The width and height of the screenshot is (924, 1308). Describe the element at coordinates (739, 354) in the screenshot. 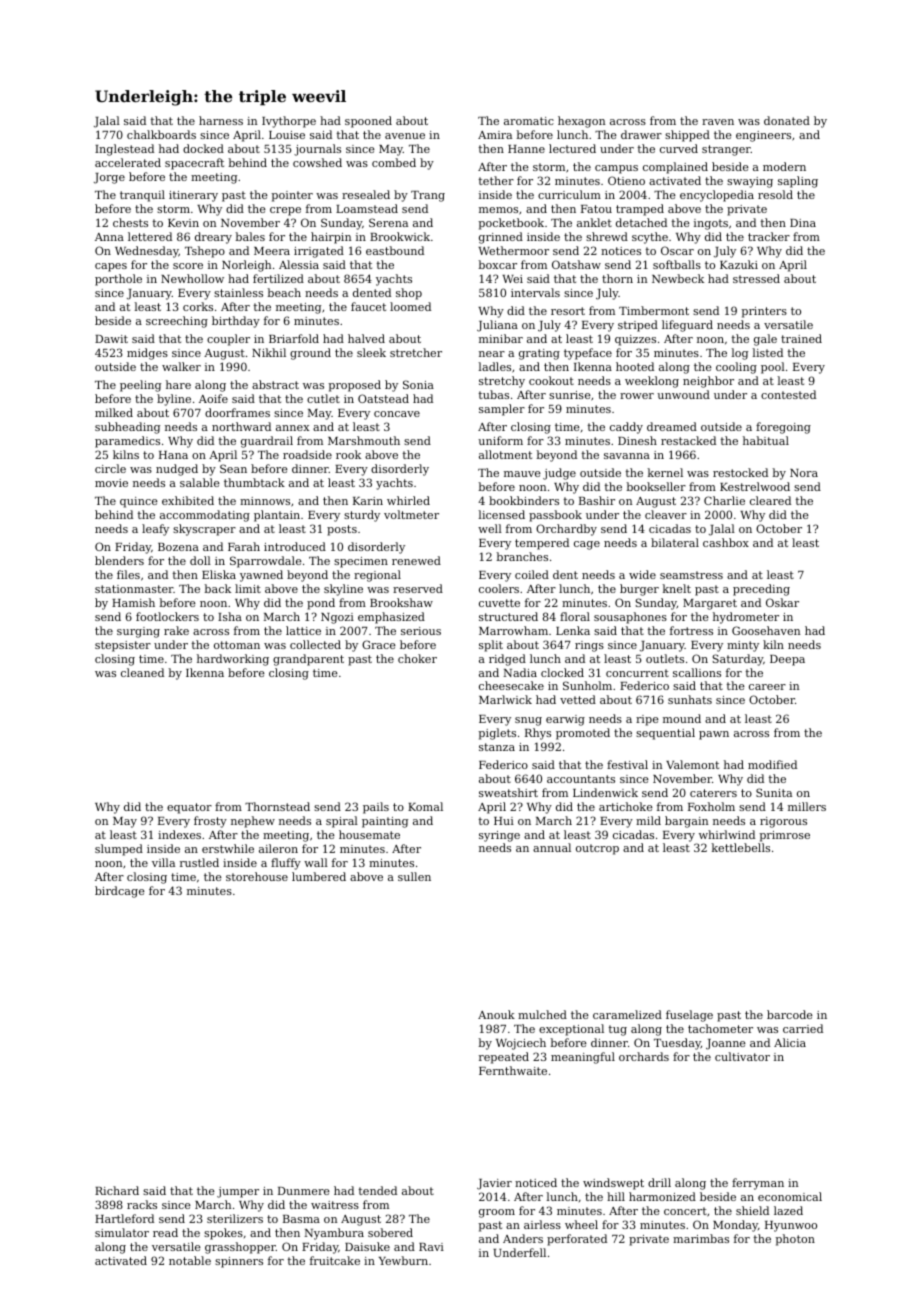

I see `log` at that location.
